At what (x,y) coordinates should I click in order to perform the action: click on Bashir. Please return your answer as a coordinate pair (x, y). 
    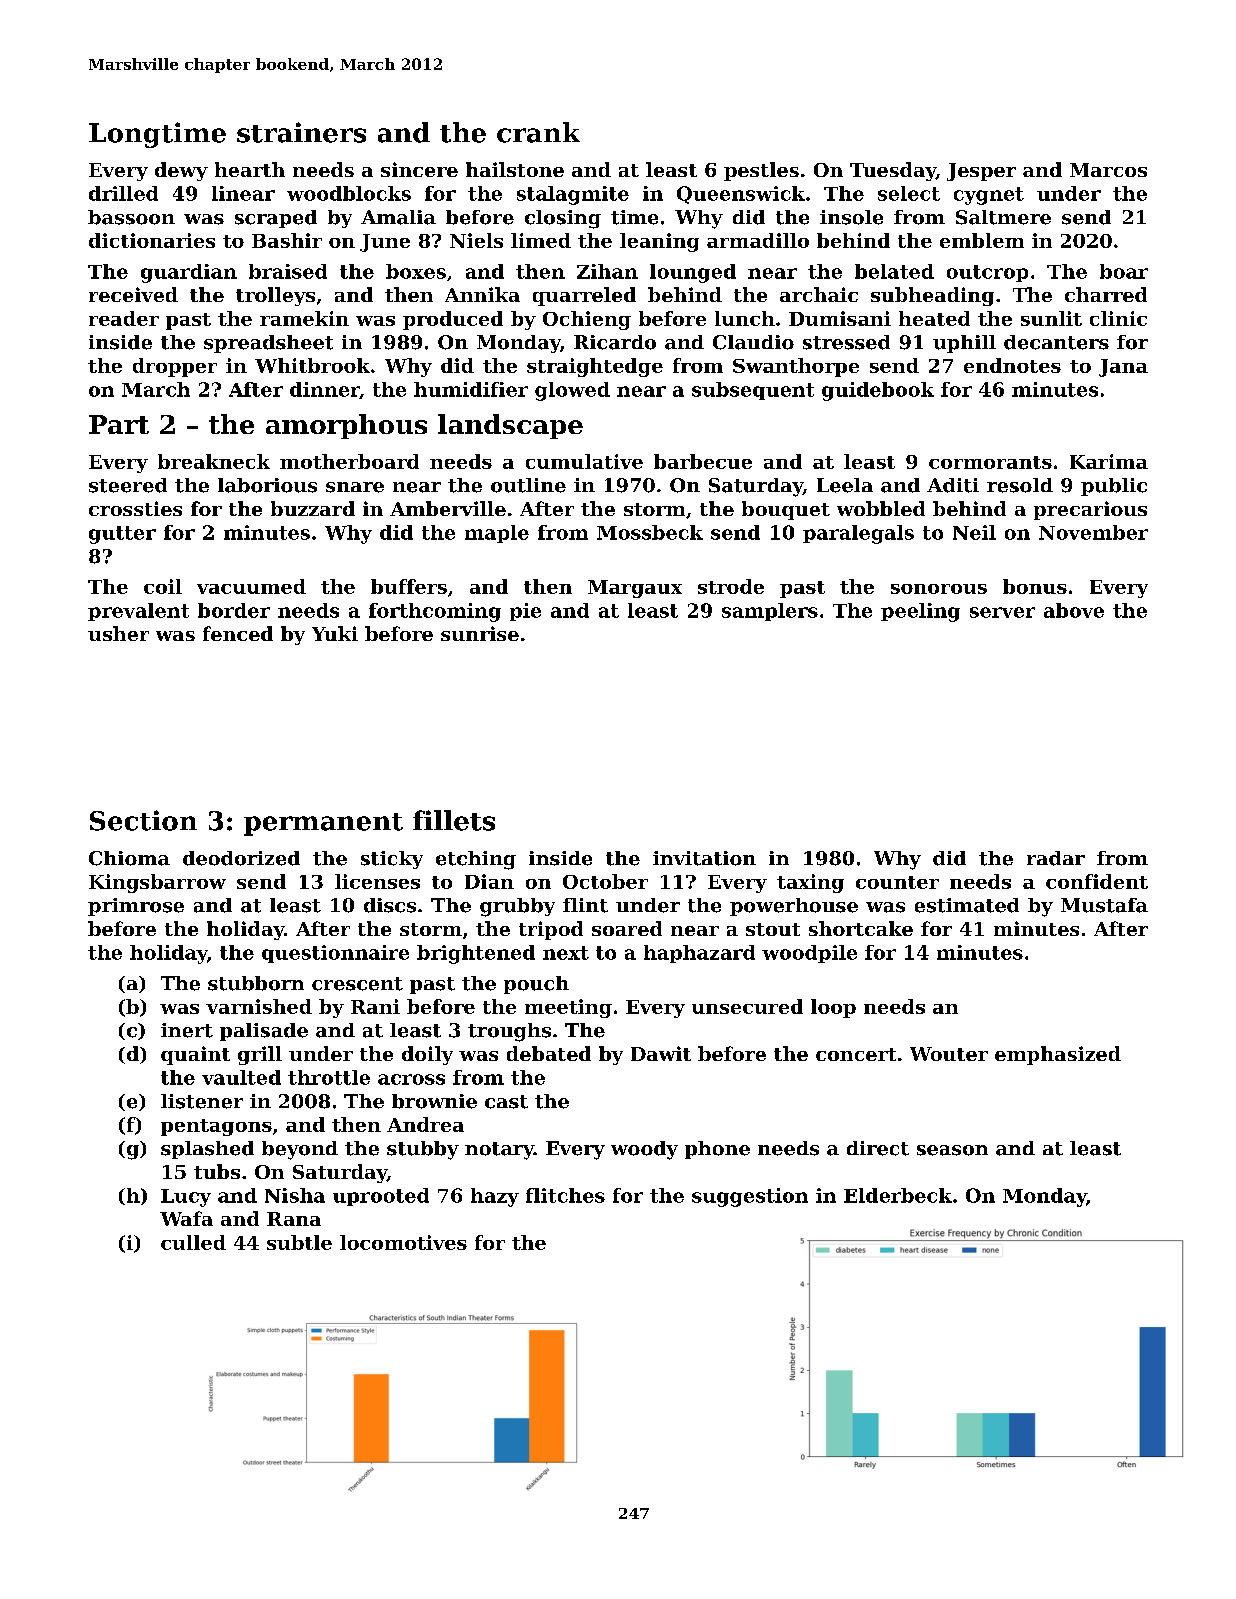
    Looking at the image, I should click on (287, 240).
